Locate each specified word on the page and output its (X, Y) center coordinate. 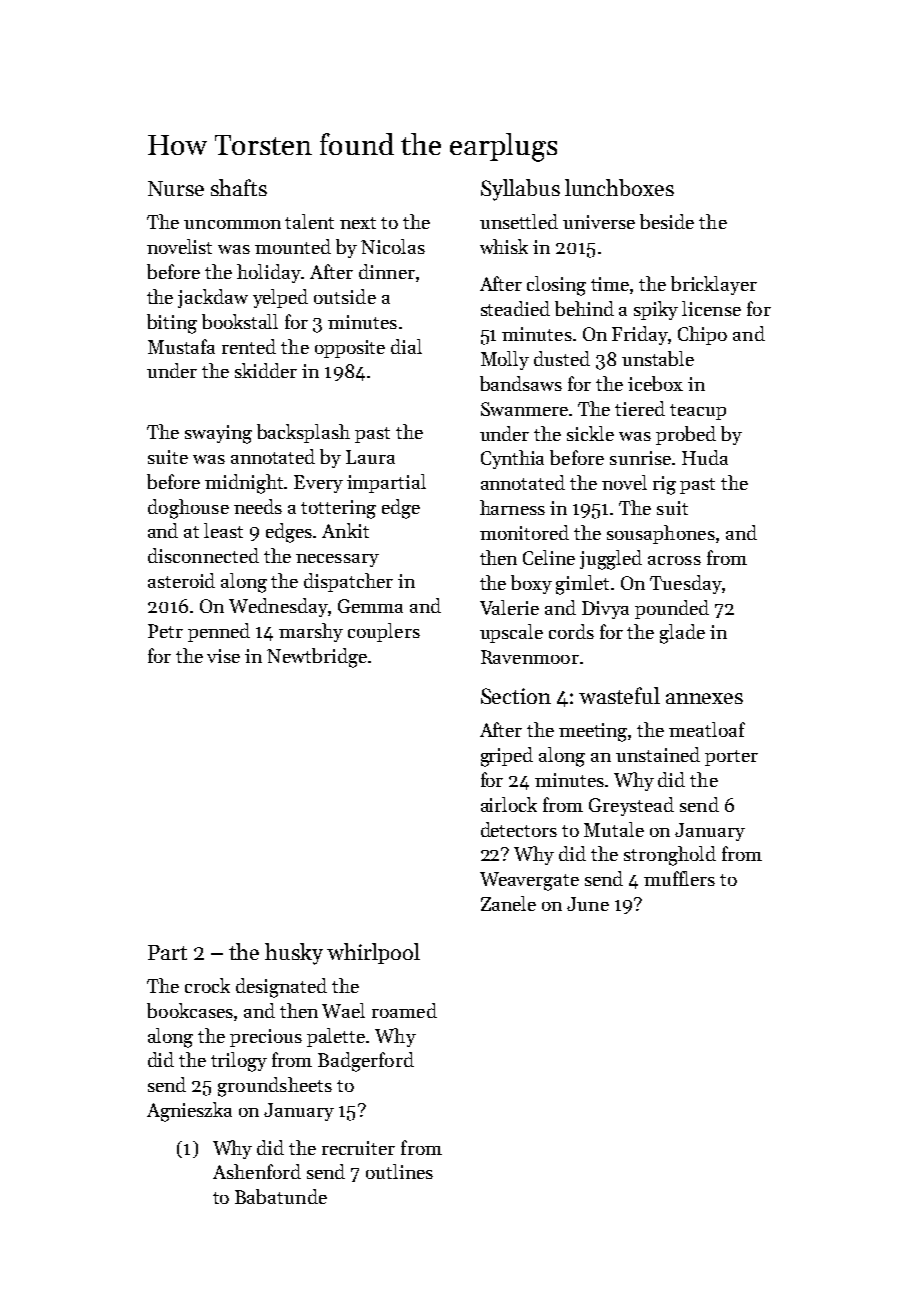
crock (207, 985)
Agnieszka (189, 1112)
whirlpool (373, 953)
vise (223, 656)
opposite (350, 349)
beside (667, 221)
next (358, 223)
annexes (704, 698)
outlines (399, 1171)
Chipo (702, 335)
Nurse (176, 188)
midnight (245, 484)
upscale (511, 633)
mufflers (679, 878)
